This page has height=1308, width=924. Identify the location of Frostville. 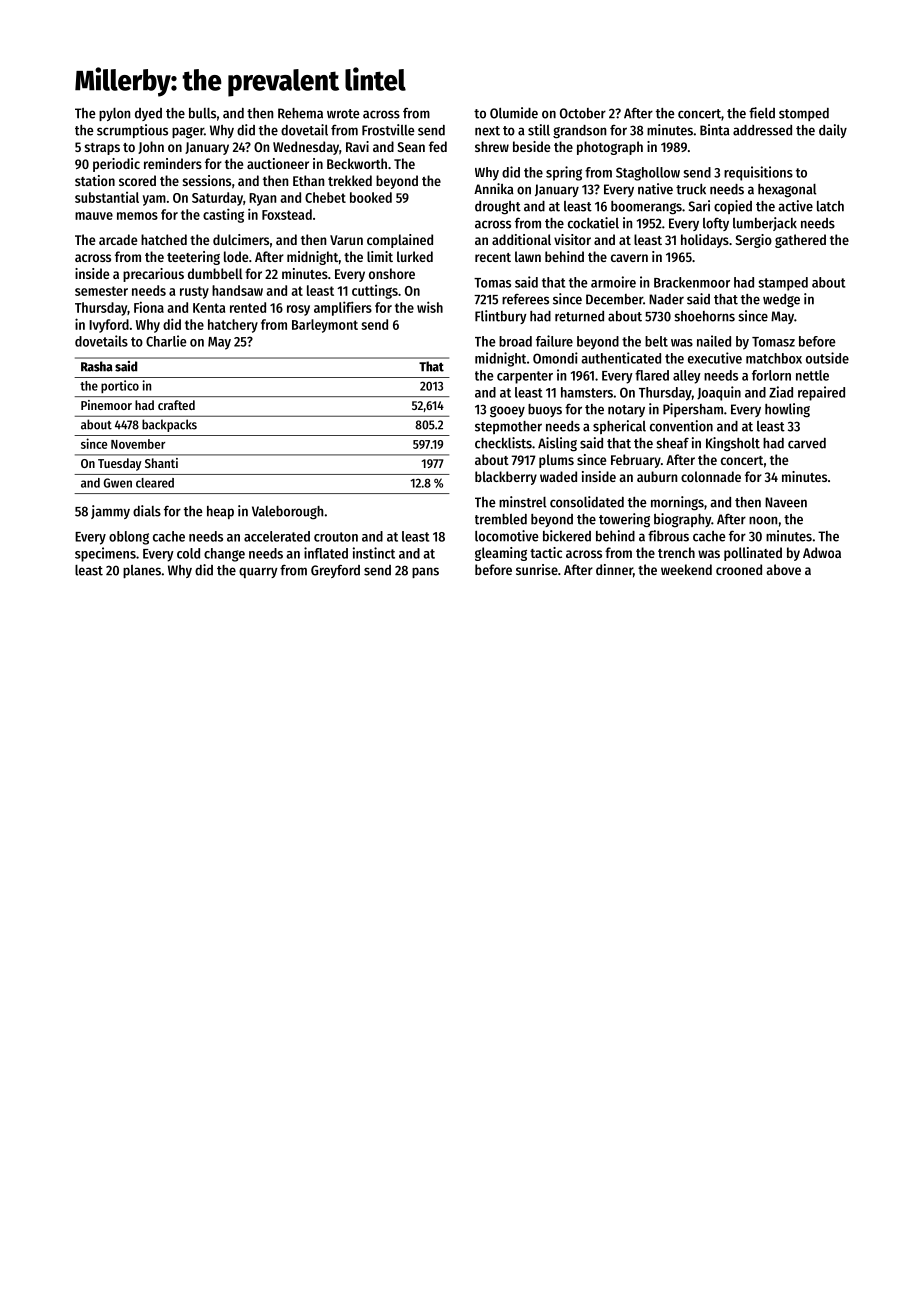
(388, 130).
